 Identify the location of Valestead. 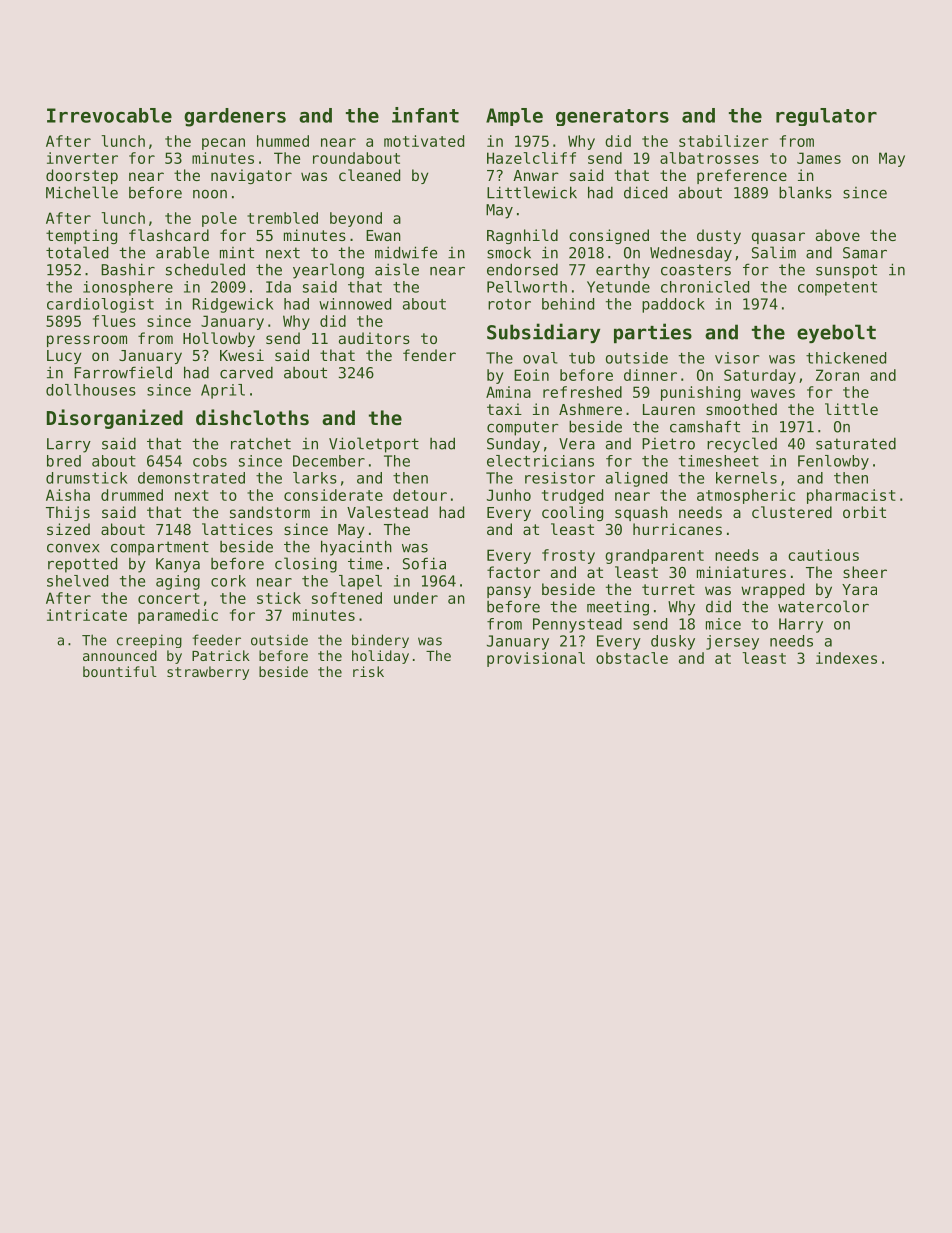
(387, 512).
